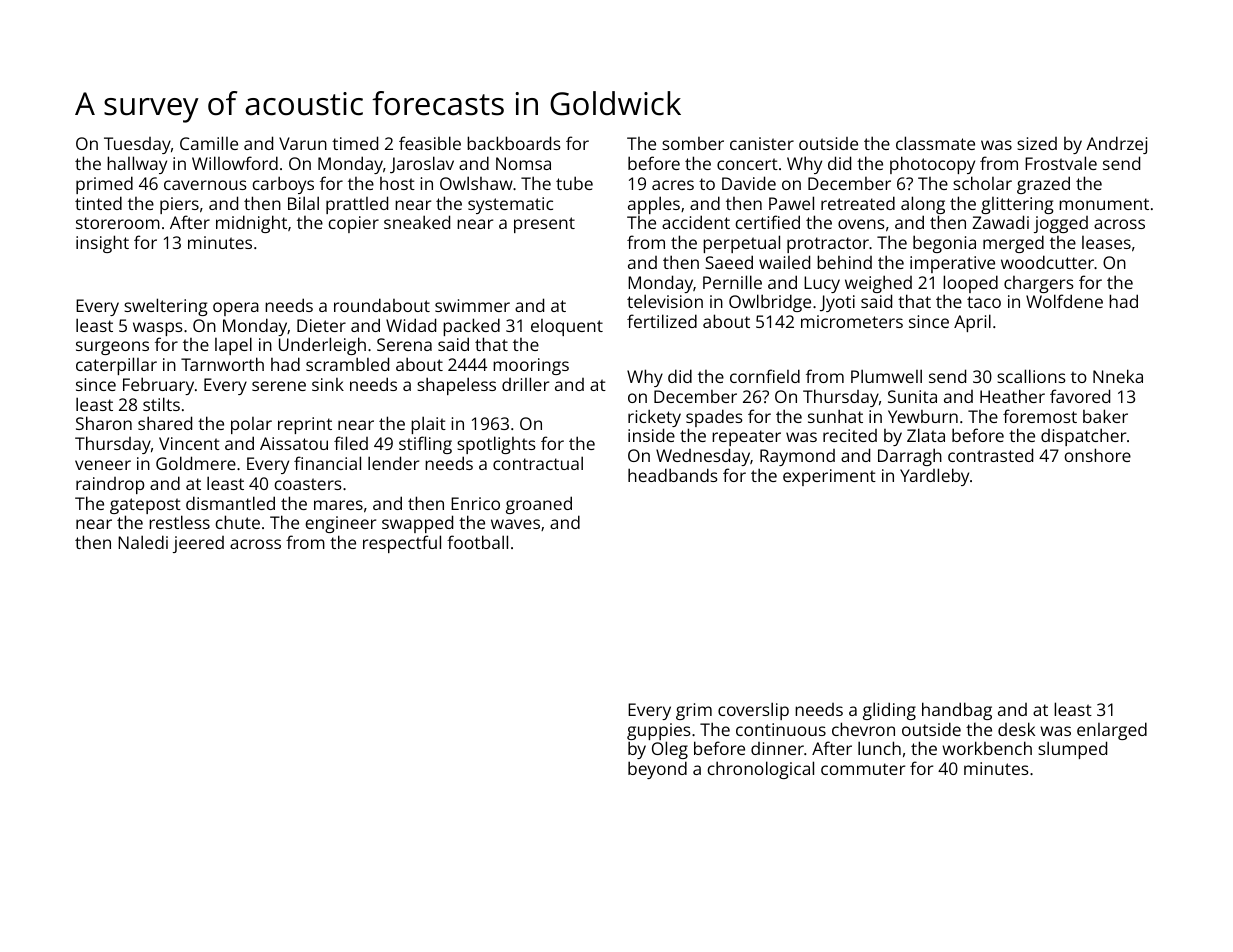 The height and width of the screenshot is (952, 1233). I want to click on April, so click(972, 323).
